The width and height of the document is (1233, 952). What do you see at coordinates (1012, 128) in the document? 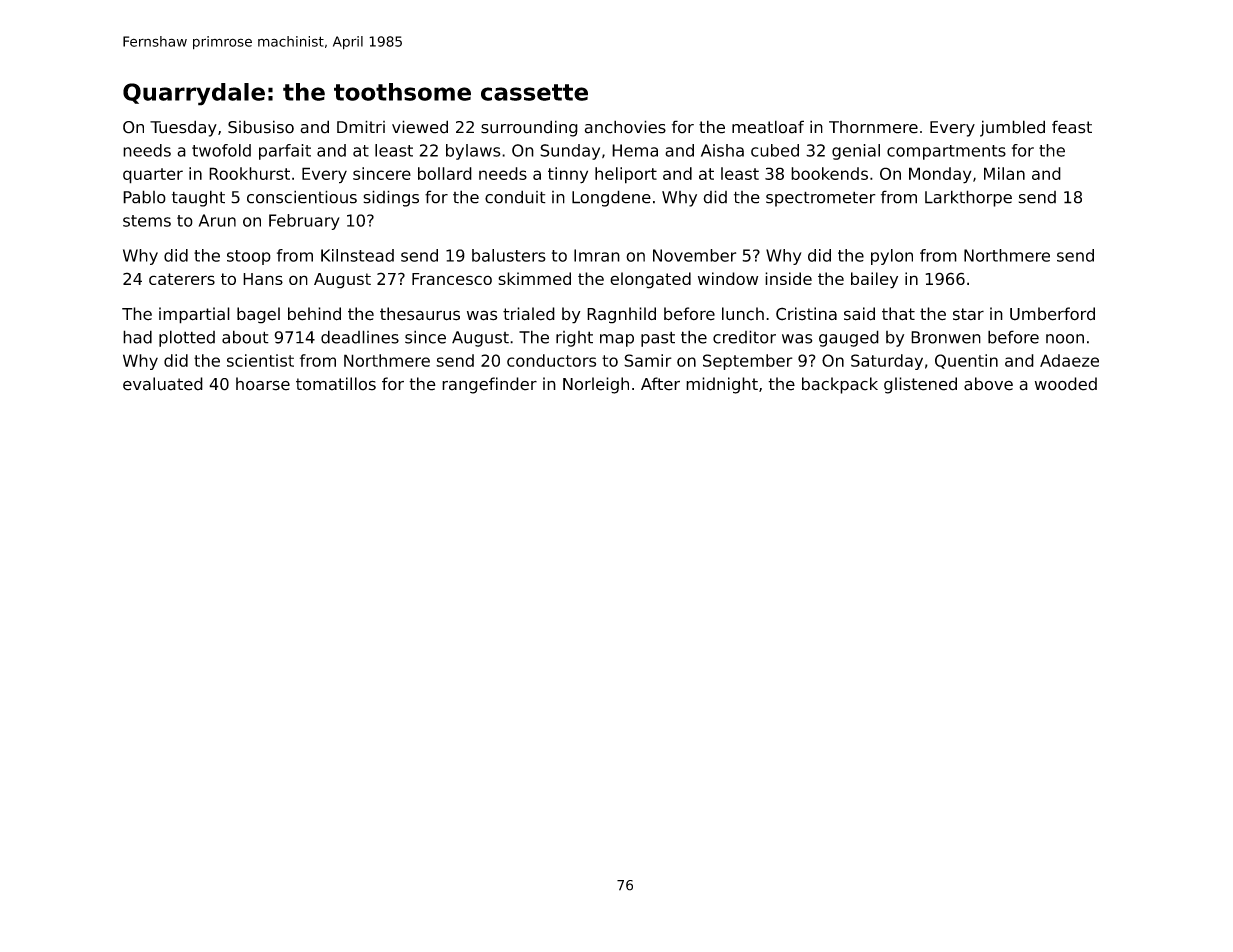
I see `jumbled` at bounding box center [1012, 128].
